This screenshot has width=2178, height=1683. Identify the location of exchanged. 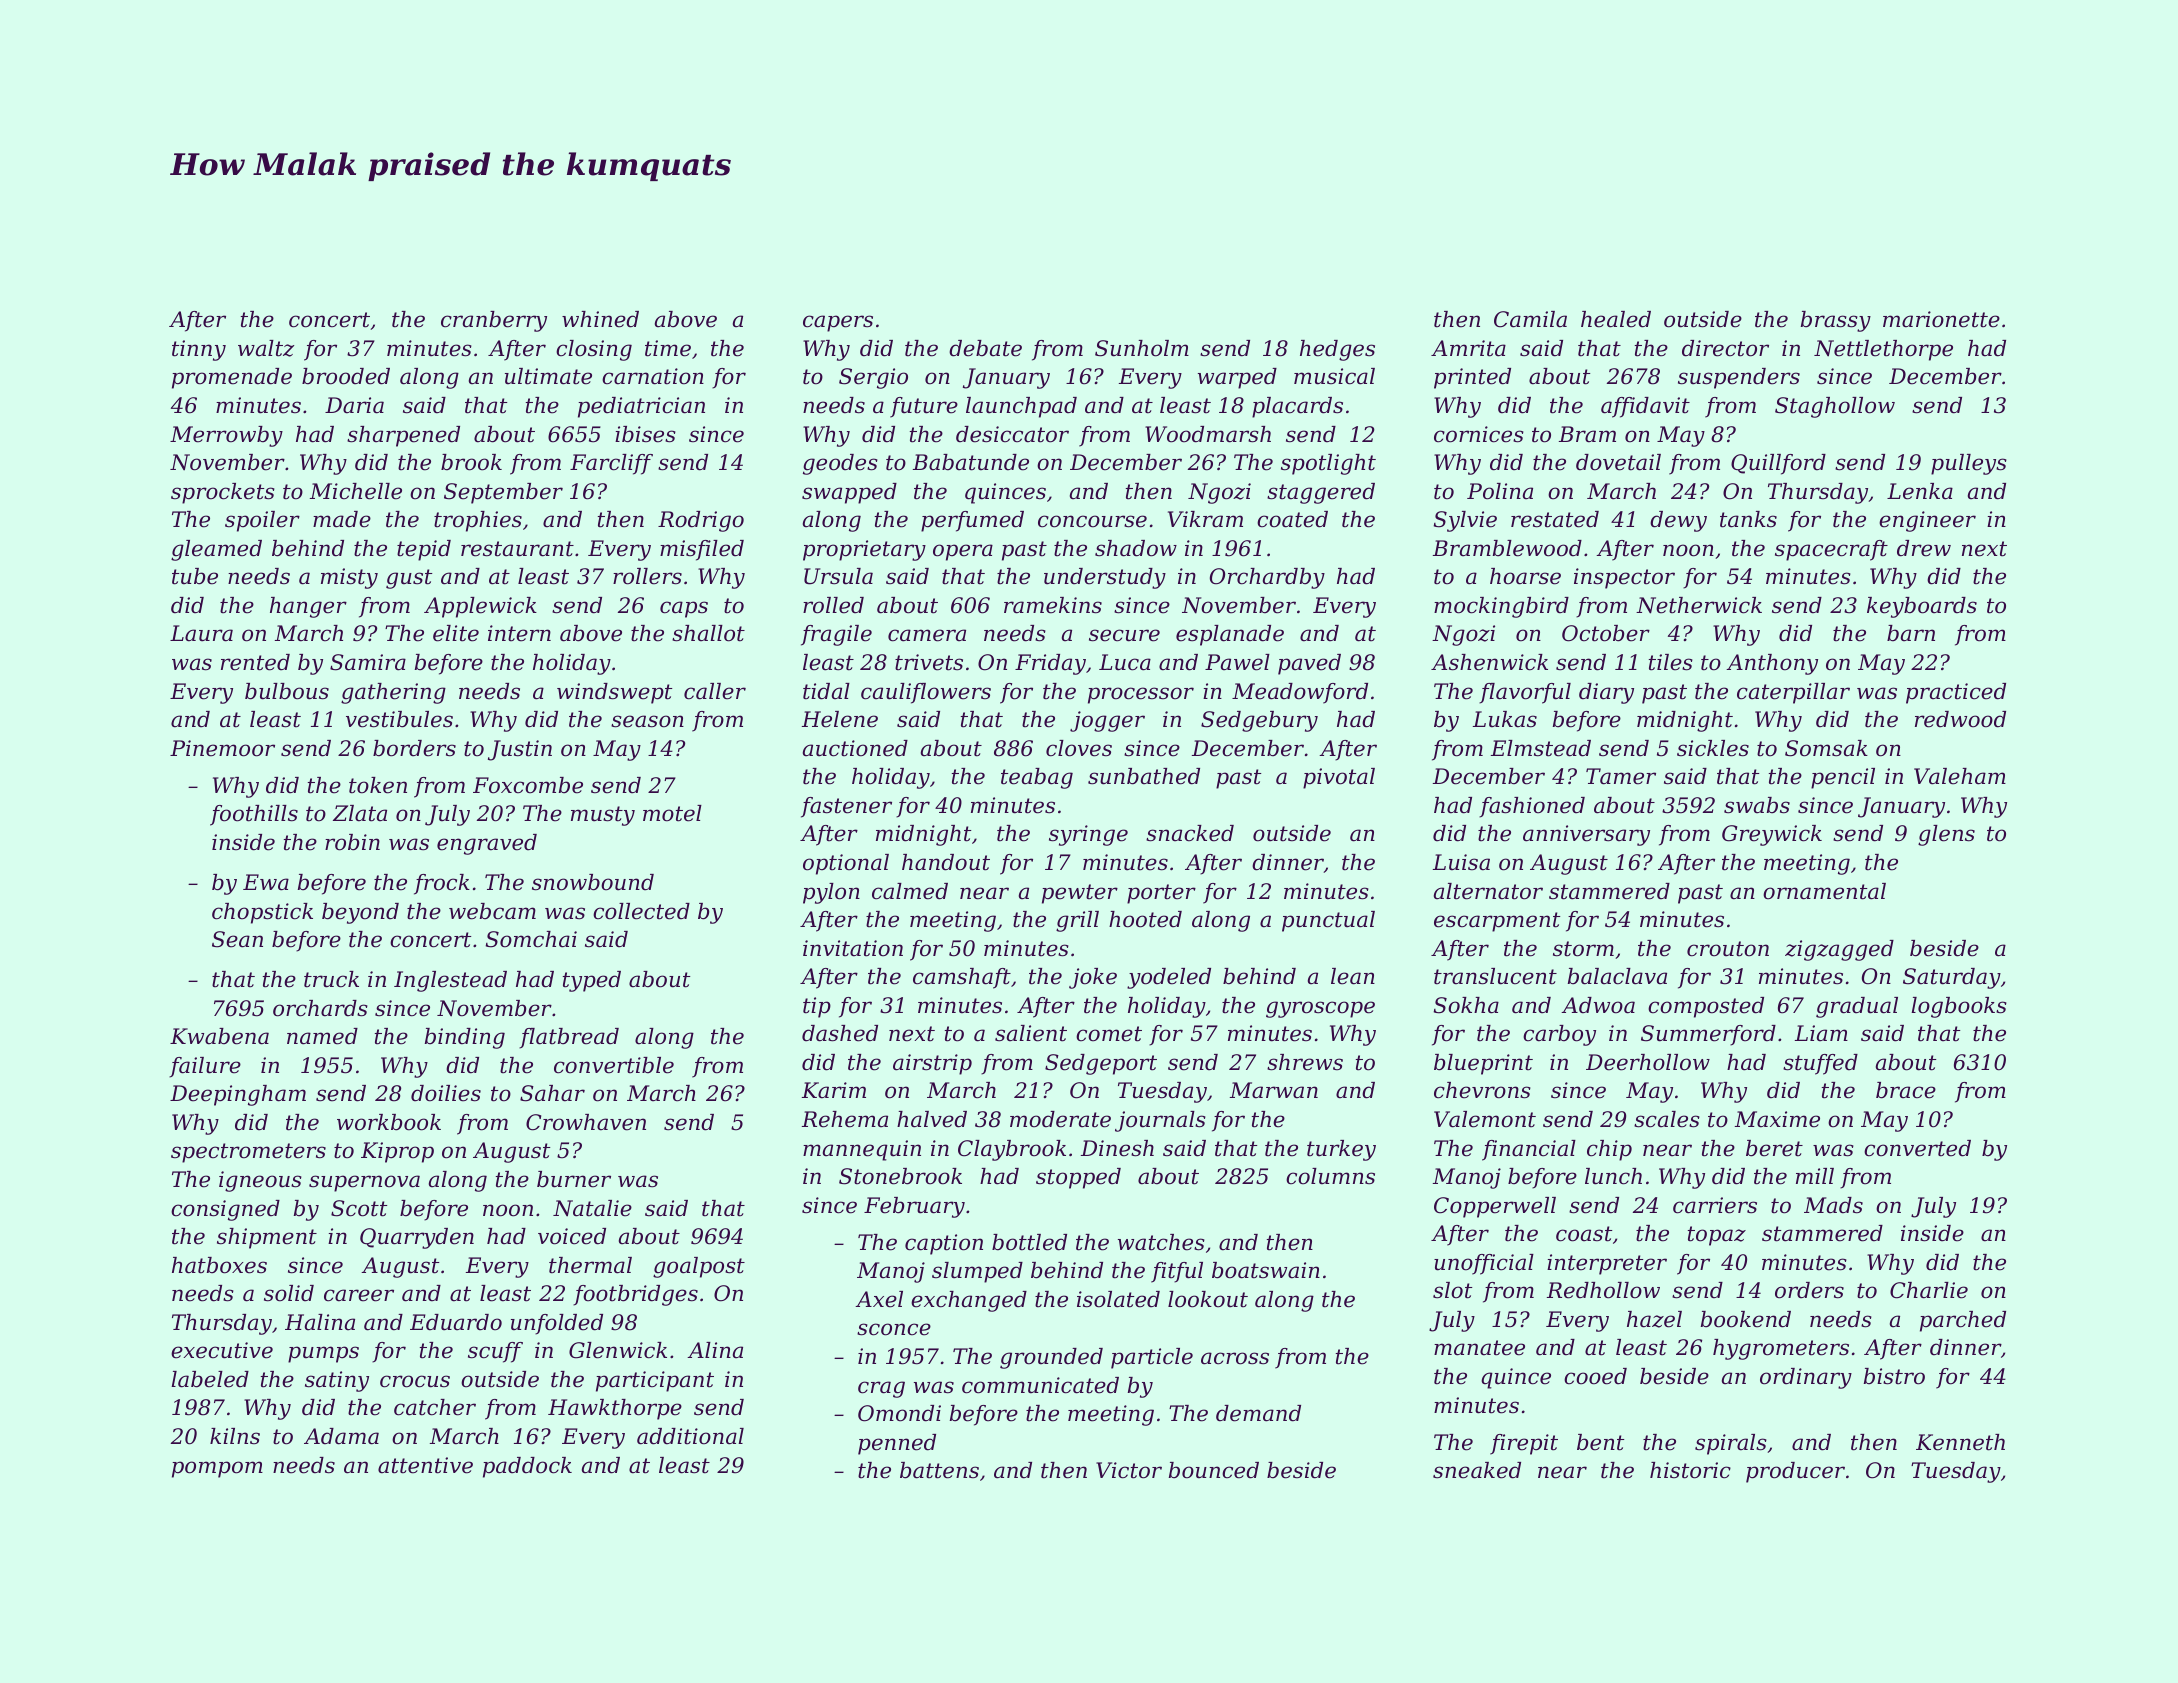
(969, 1301).
